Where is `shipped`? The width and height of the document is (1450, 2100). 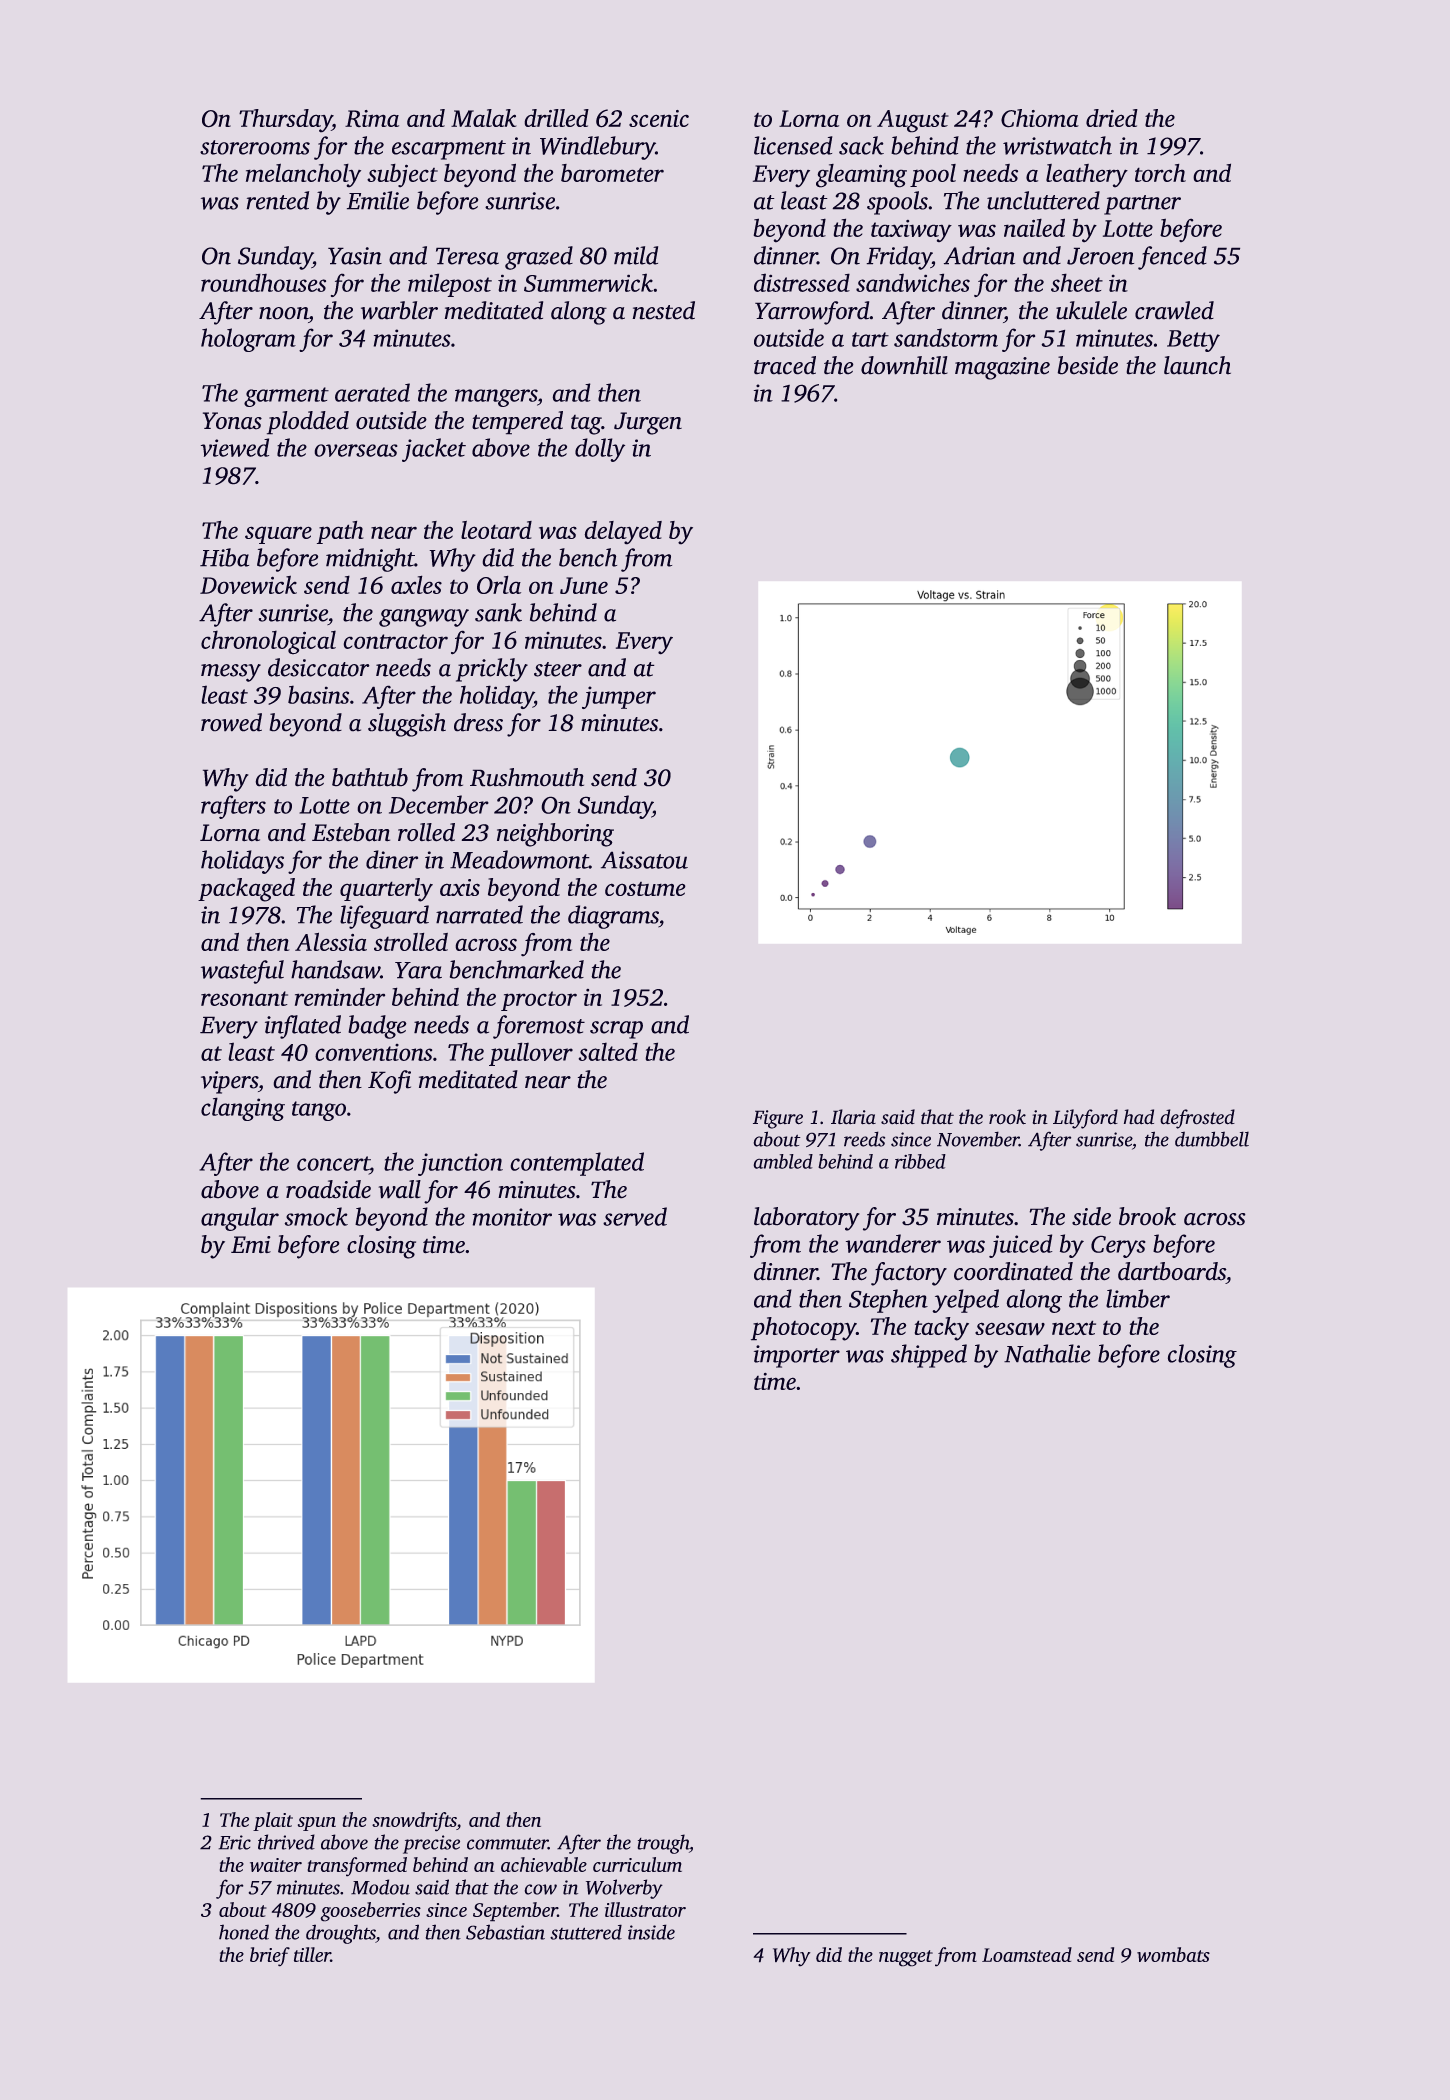
shipped is located at coordinates (929, 1356).
